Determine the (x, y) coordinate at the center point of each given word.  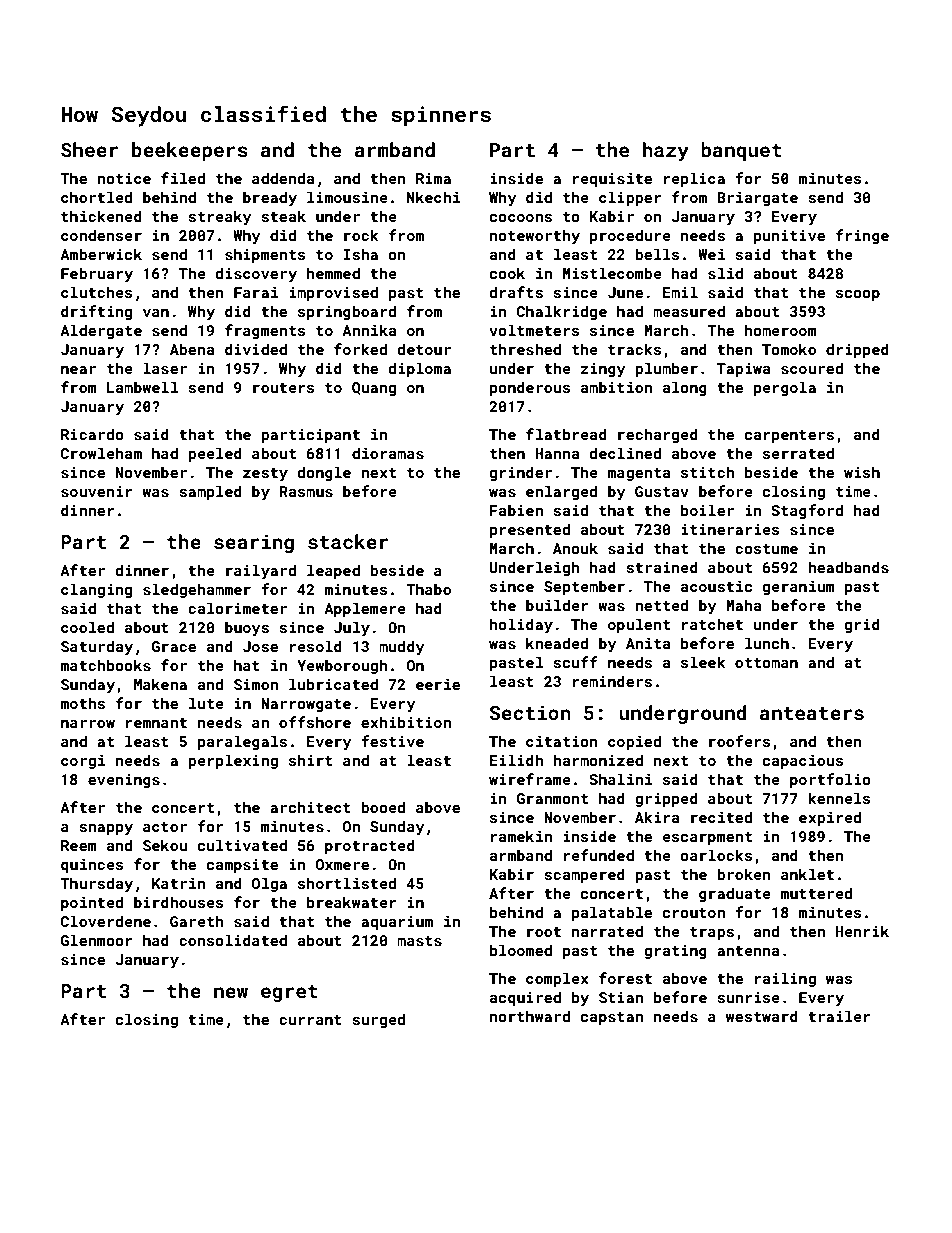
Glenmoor (97, 940)
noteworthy (535, 236)
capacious (803, 762)
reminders (612, 681)
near (78, 370)
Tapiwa (743, 370)
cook (507, 273)
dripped (857, 350)
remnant (156, 723)
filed (183, 178)
